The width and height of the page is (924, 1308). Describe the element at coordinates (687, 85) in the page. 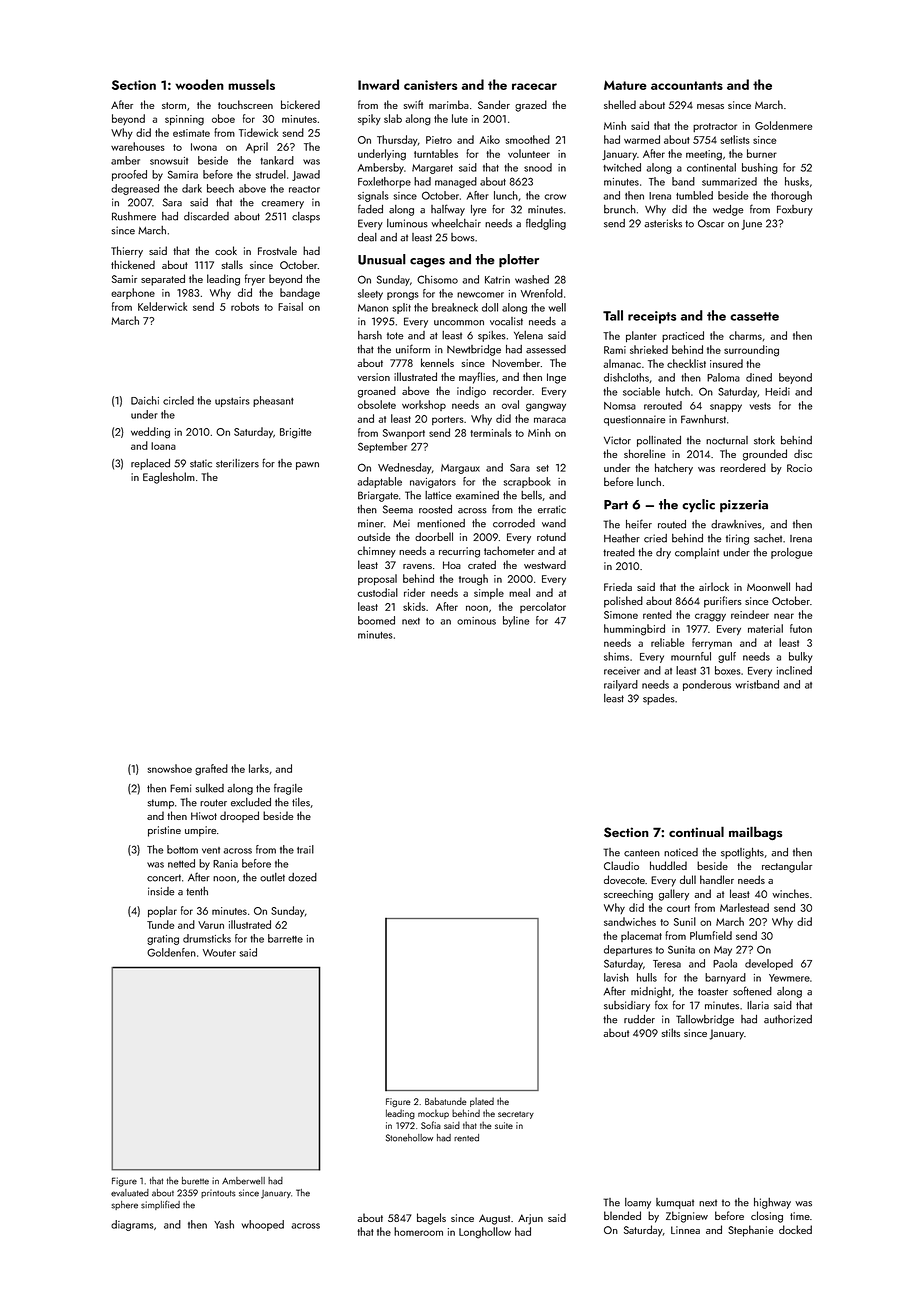

I see `accountants` at that location.
